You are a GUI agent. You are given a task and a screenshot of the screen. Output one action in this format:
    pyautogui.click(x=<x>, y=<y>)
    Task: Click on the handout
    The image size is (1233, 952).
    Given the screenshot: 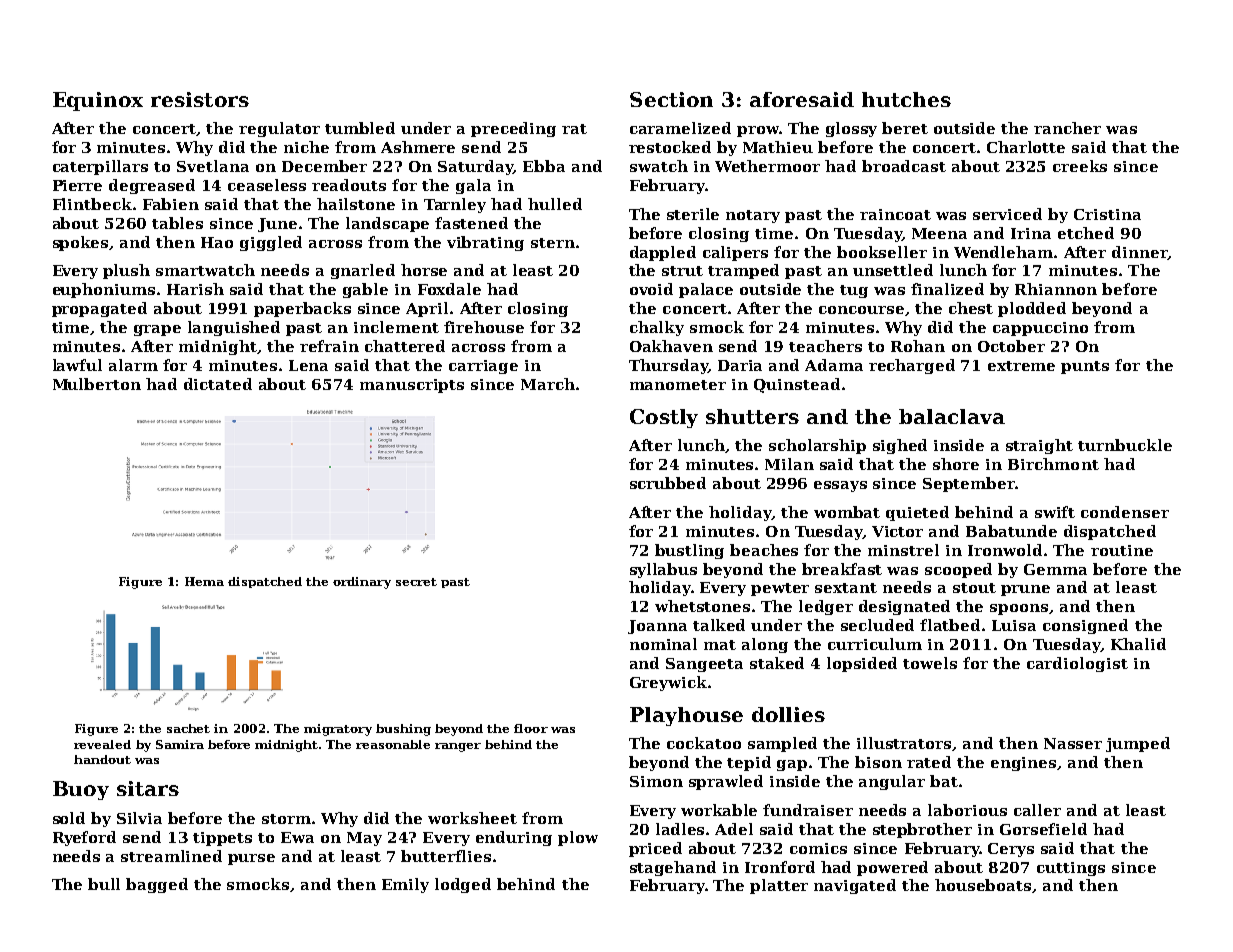 What is the action you would take?
    pyautogui.click(x=102, y=759)
